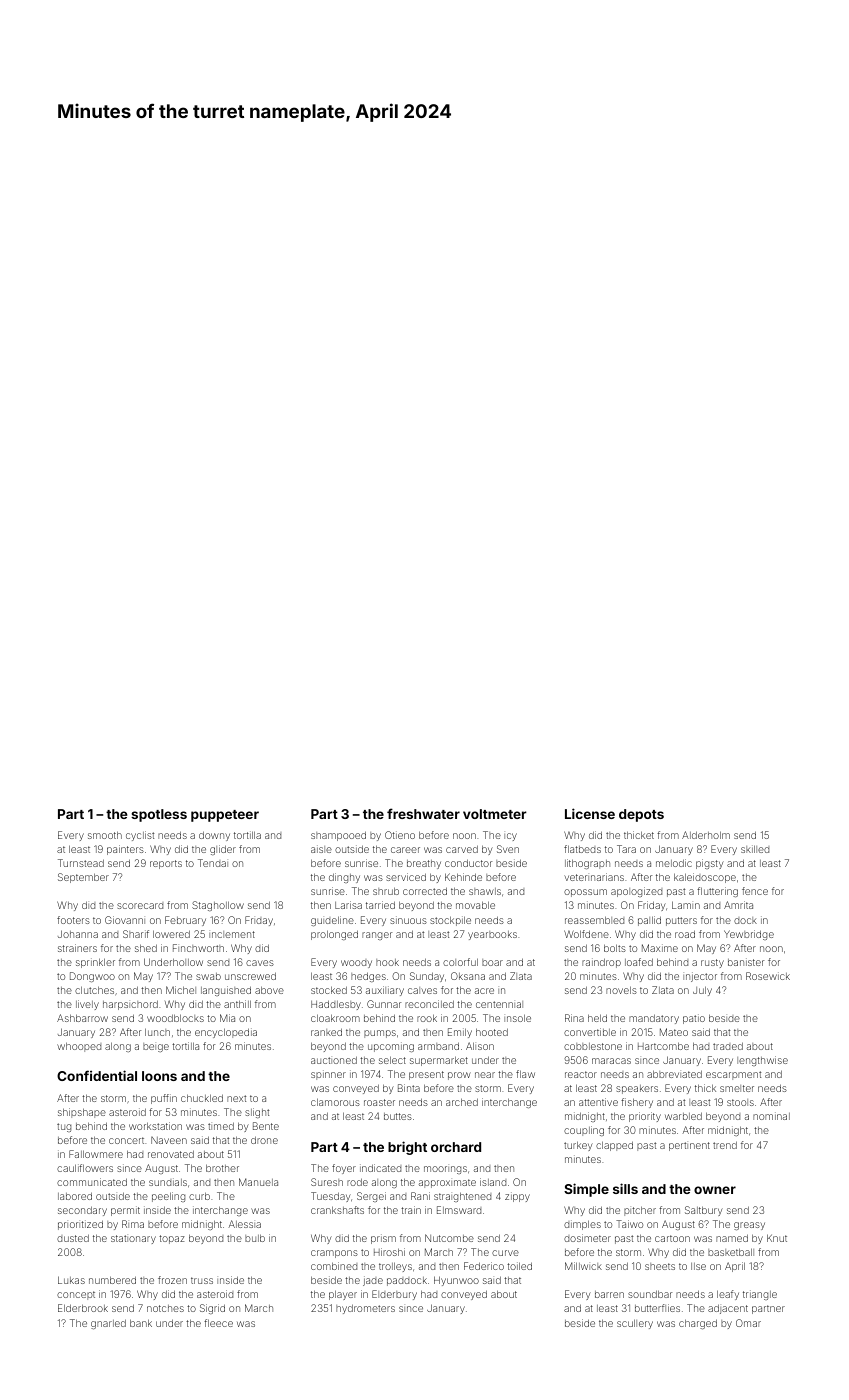  Describe the element at coordinates (380, 1168) in the screenshot. I see `indicated` at that location.
